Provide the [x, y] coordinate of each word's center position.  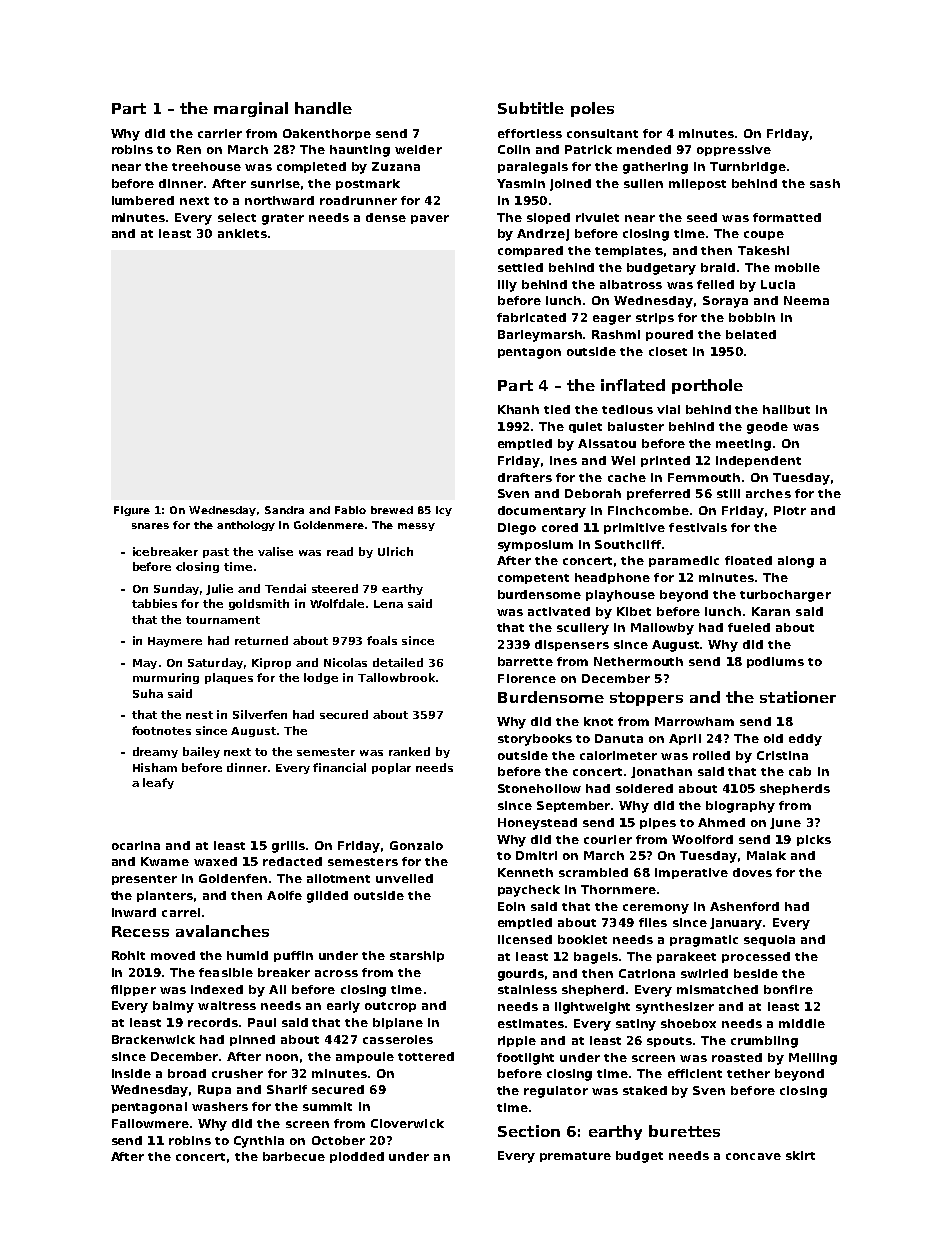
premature [575, 1157]
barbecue [294, 1156]
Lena [388, 604]
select [237, 217]
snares [150, 526]
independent [758, 461]
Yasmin [521, 183]
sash [825, 183]
